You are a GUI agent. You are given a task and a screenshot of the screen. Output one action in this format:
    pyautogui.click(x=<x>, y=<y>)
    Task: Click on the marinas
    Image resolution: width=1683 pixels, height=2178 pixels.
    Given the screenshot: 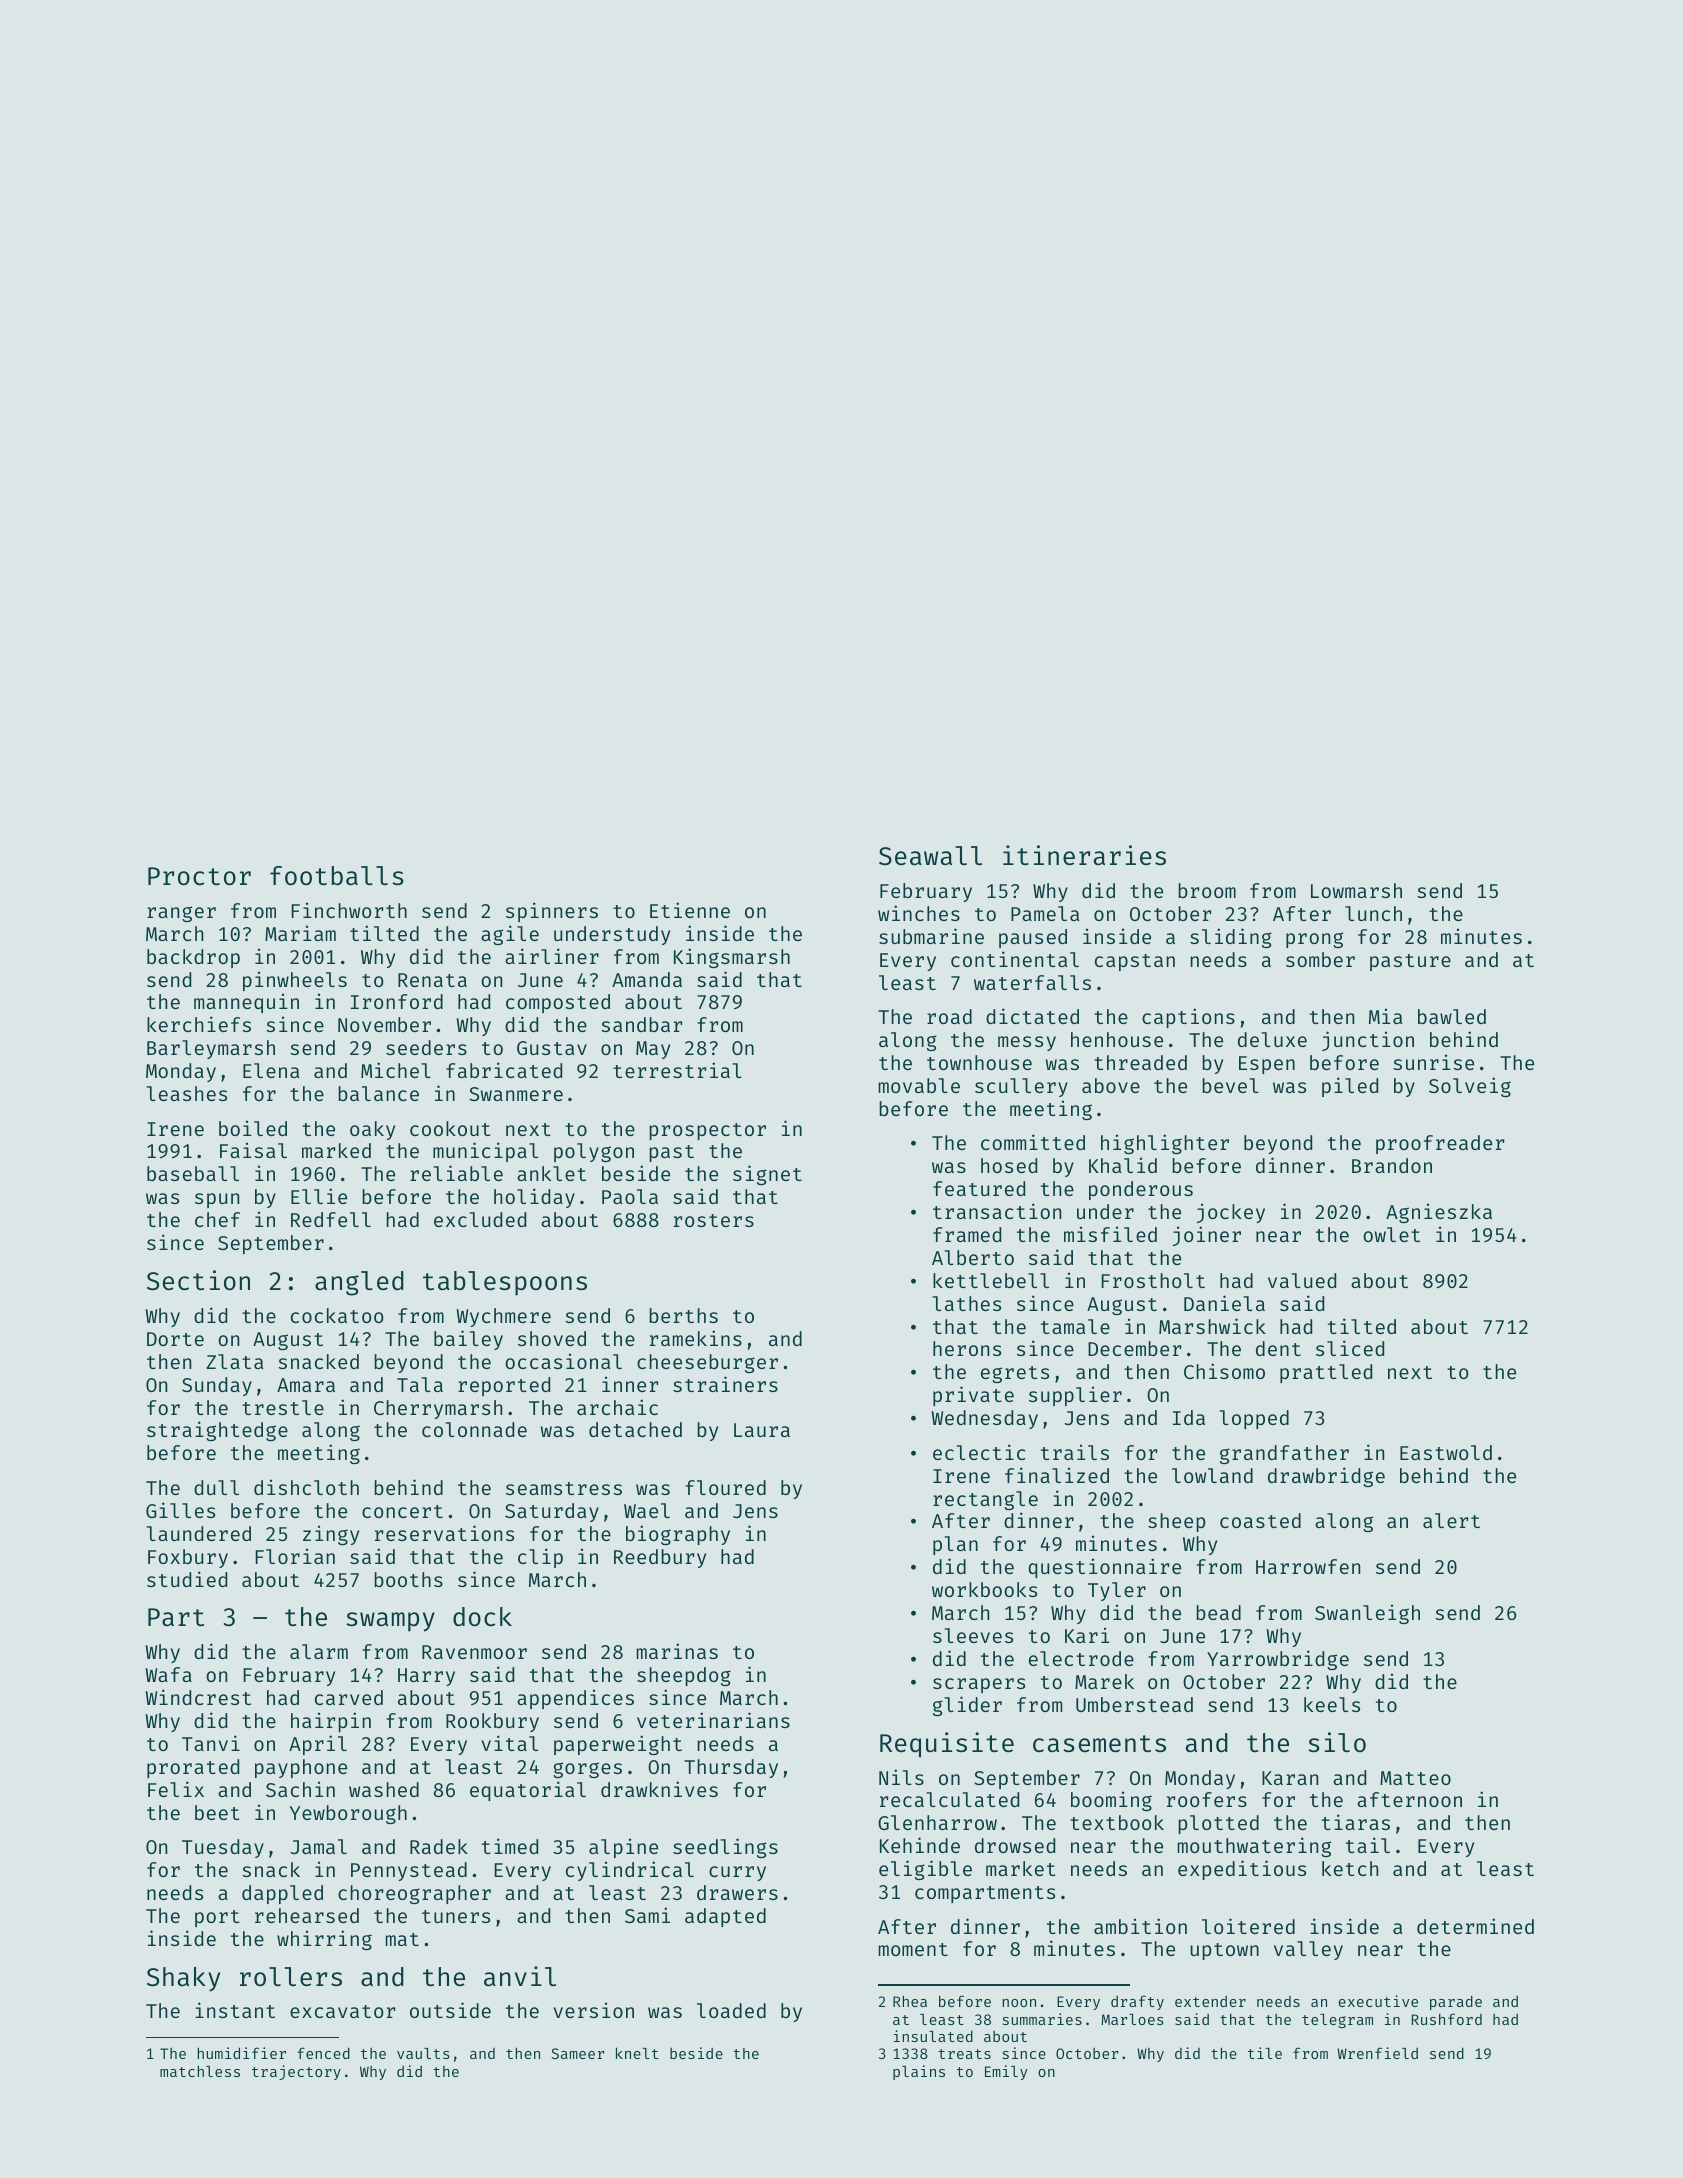 What is the action you would take?
    pyautogui.click(x=677, y=1651)
